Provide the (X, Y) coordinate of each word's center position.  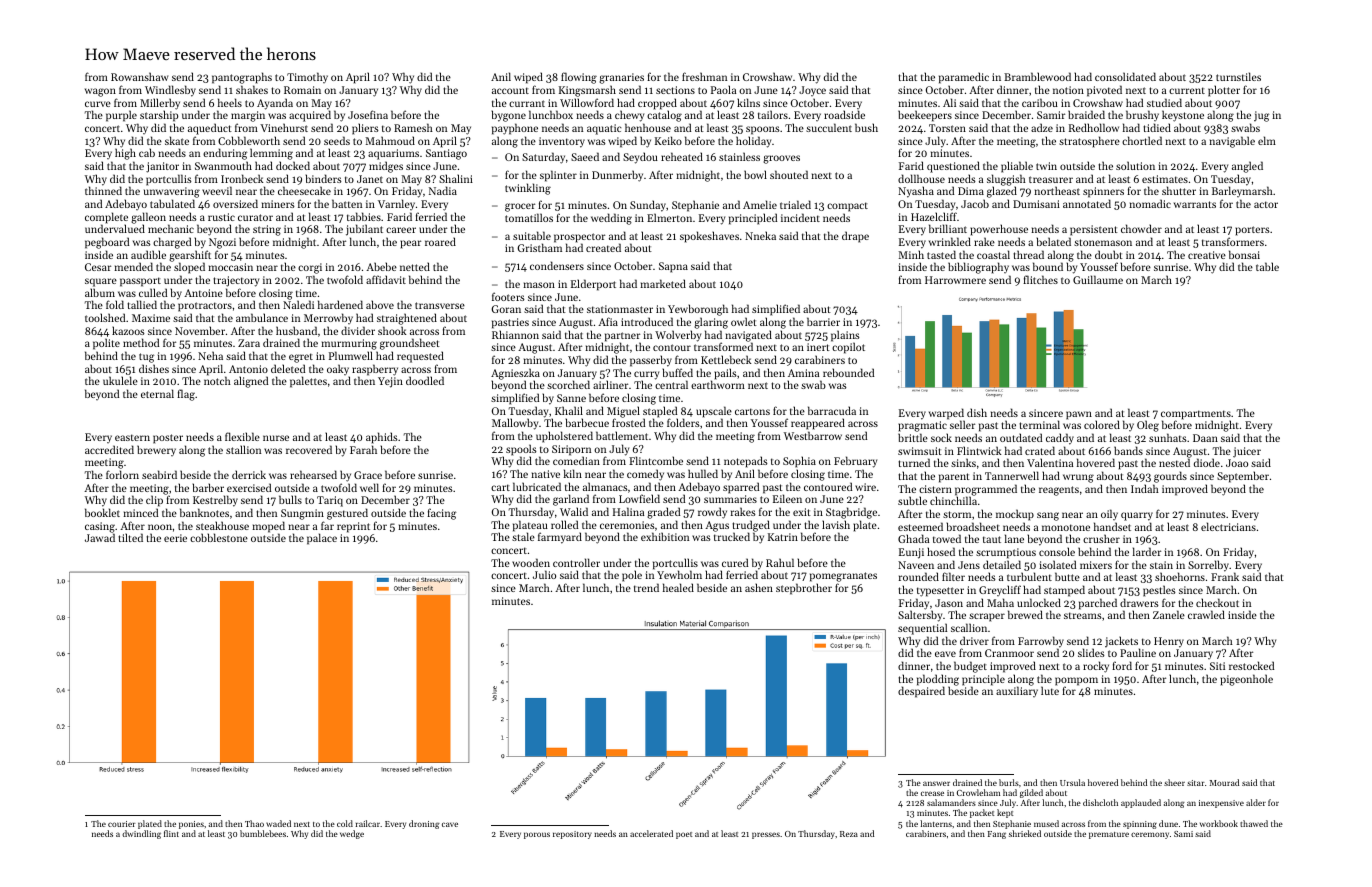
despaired (921, 692)
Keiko (668, 140)
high (125, 154)
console (1057, 551)
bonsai (1244, 254)
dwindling (141, 834)
